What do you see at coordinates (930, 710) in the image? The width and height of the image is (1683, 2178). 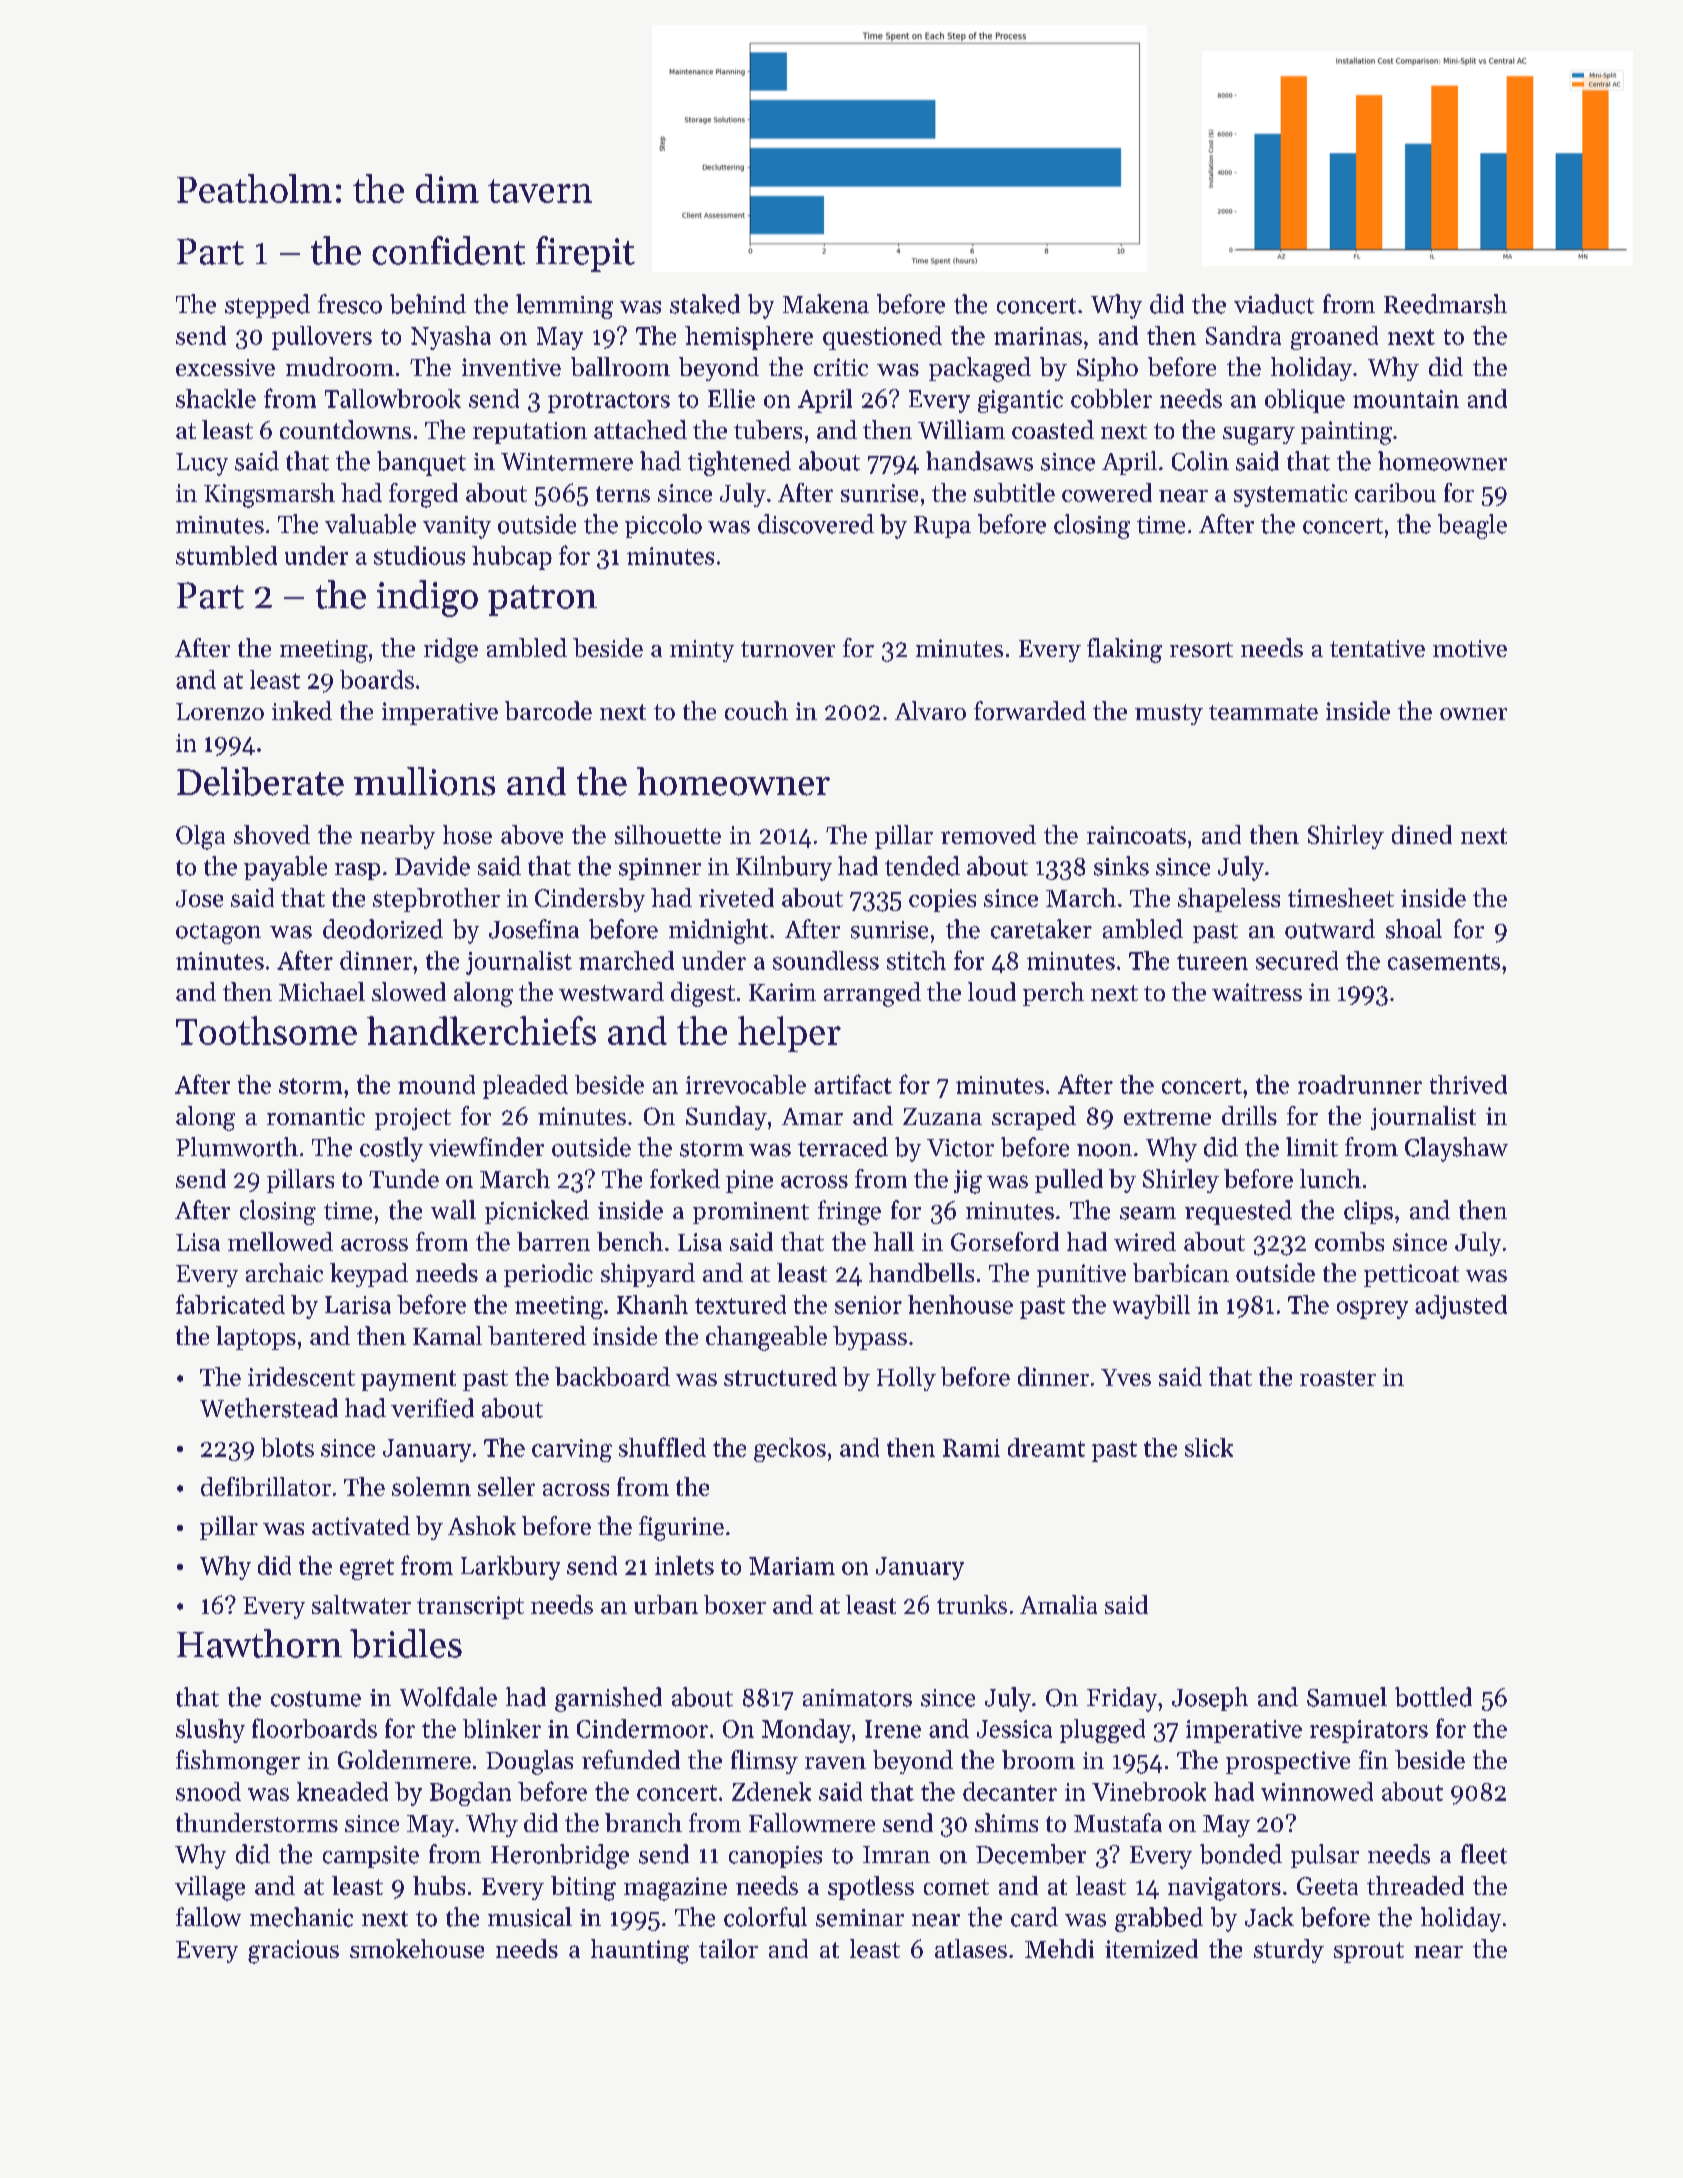 I see `Alvaro` at bounding box center [930, 710].
